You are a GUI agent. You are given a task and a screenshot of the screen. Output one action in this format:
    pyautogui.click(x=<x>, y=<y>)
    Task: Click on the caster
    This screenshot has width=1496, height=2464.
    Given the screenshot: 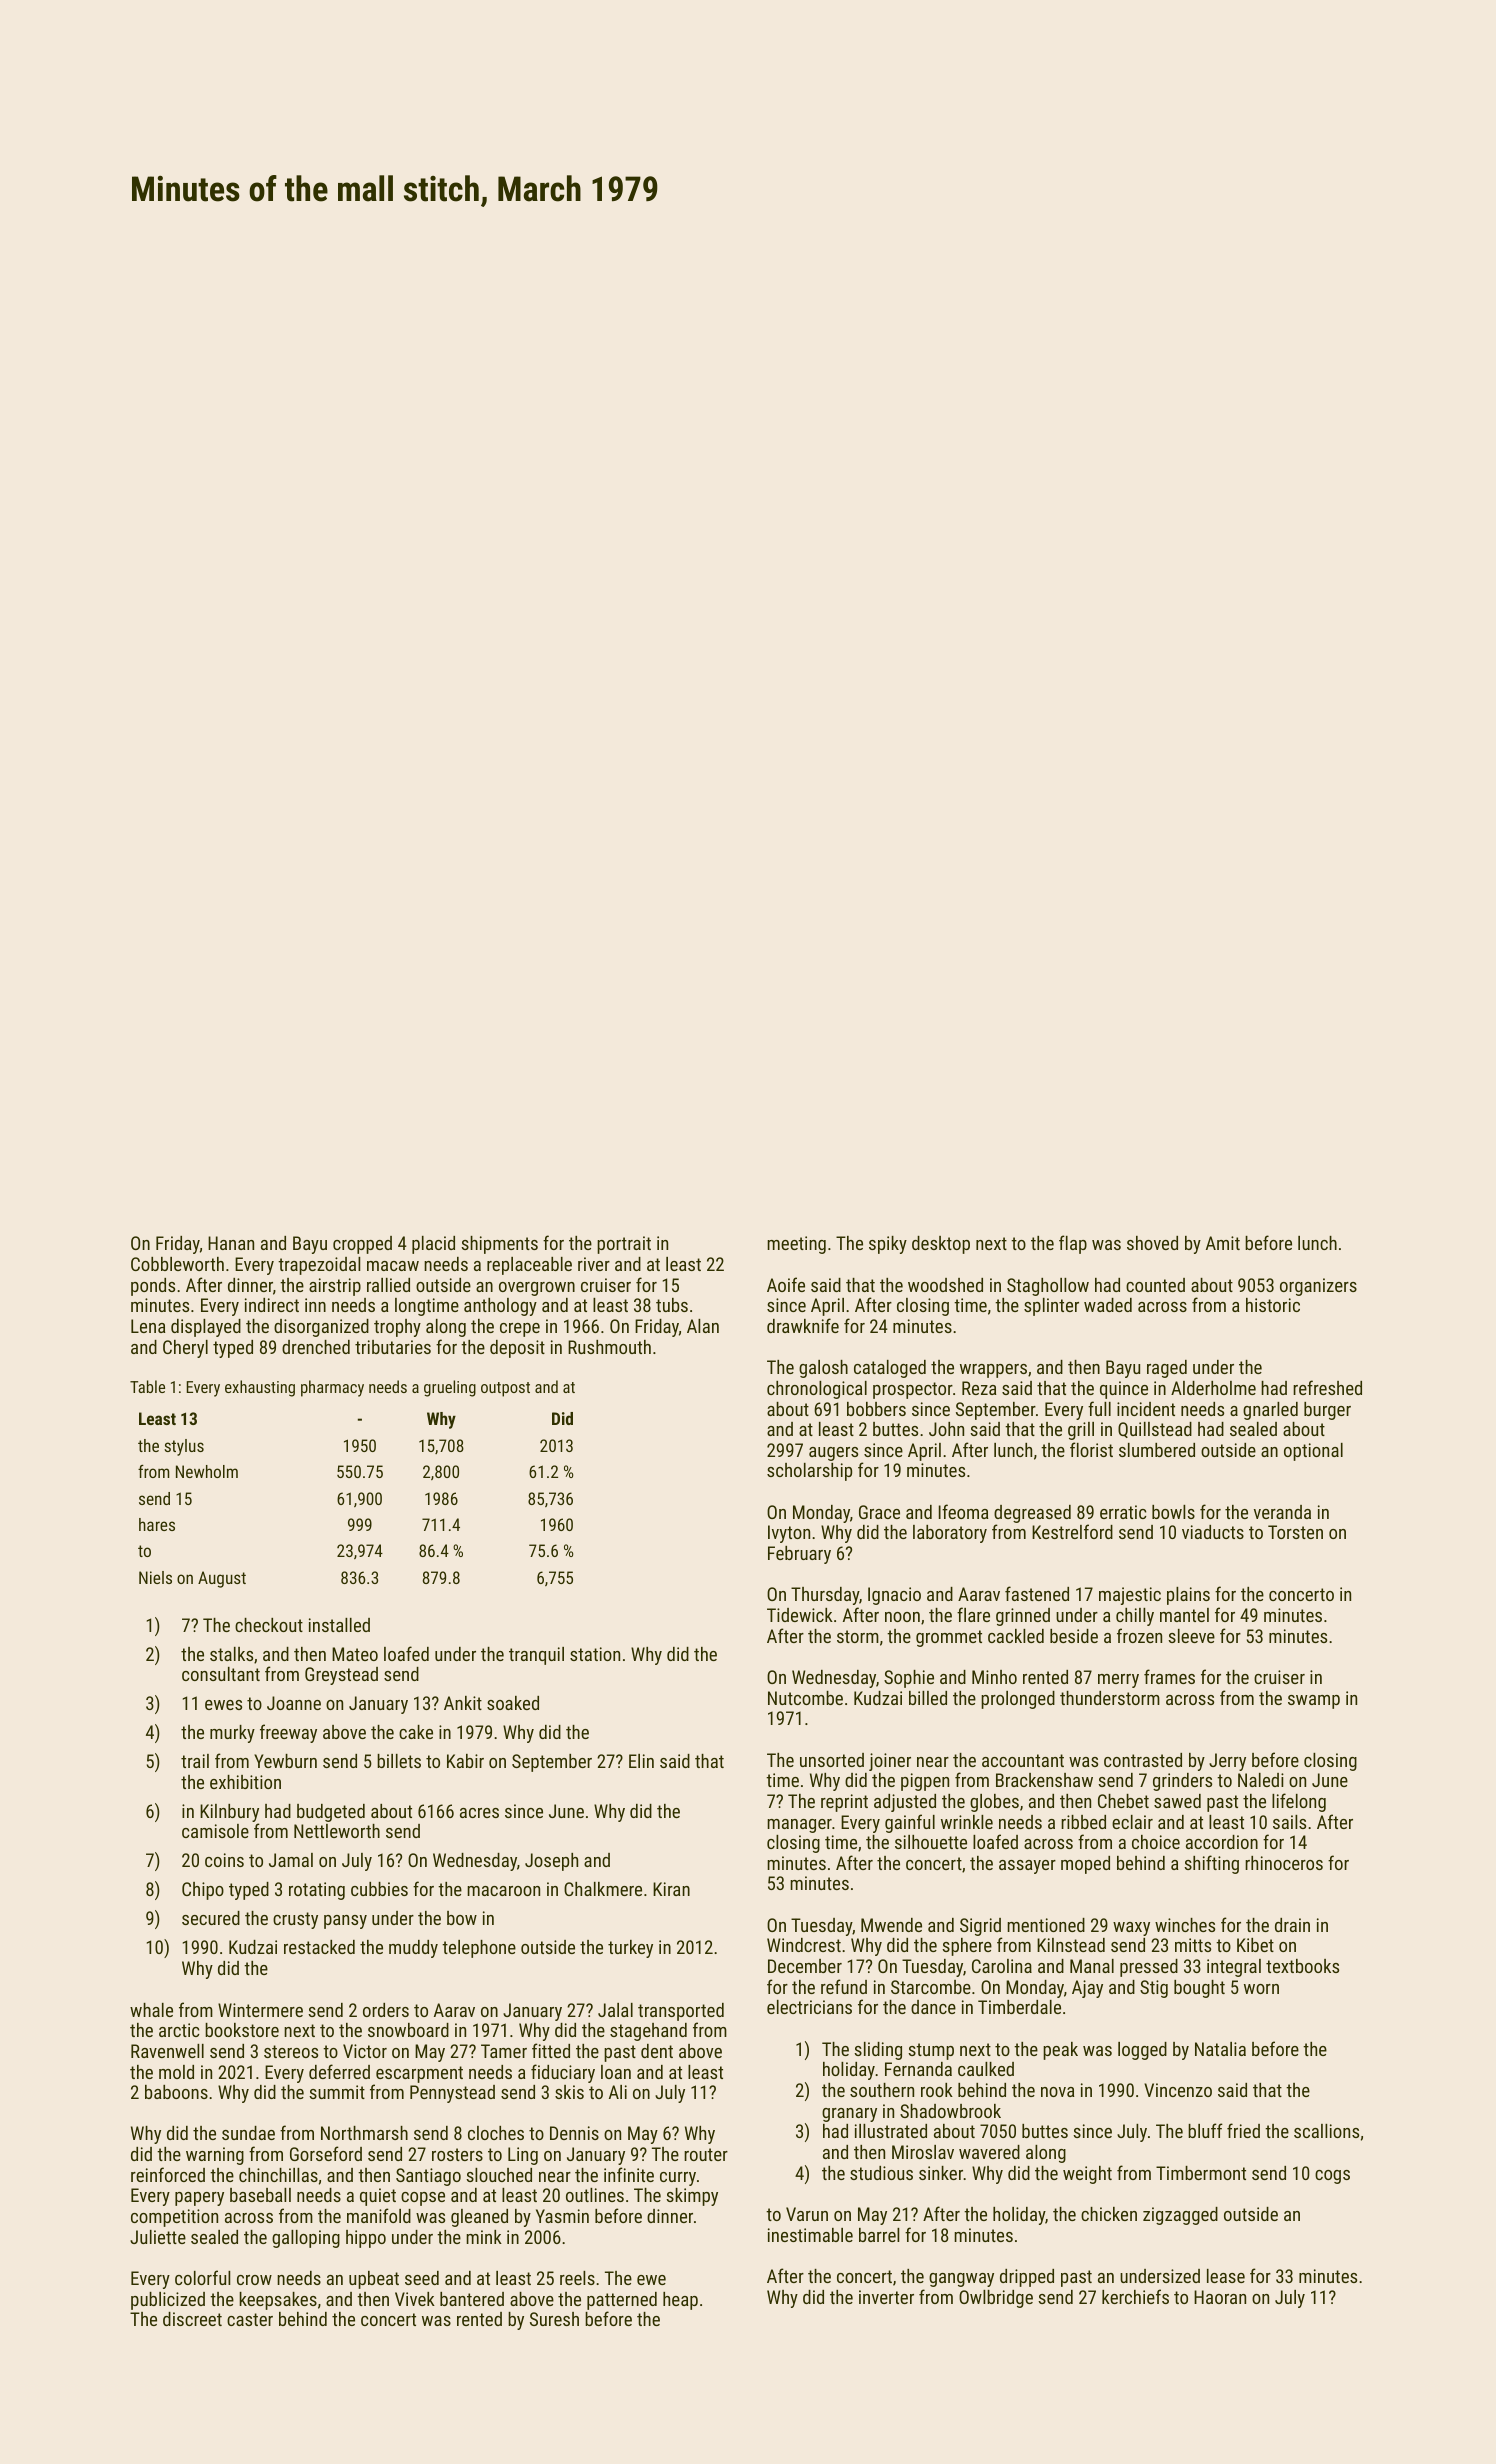 What is the action you would take?
    pyautogui.click(x=250, y=2319)
